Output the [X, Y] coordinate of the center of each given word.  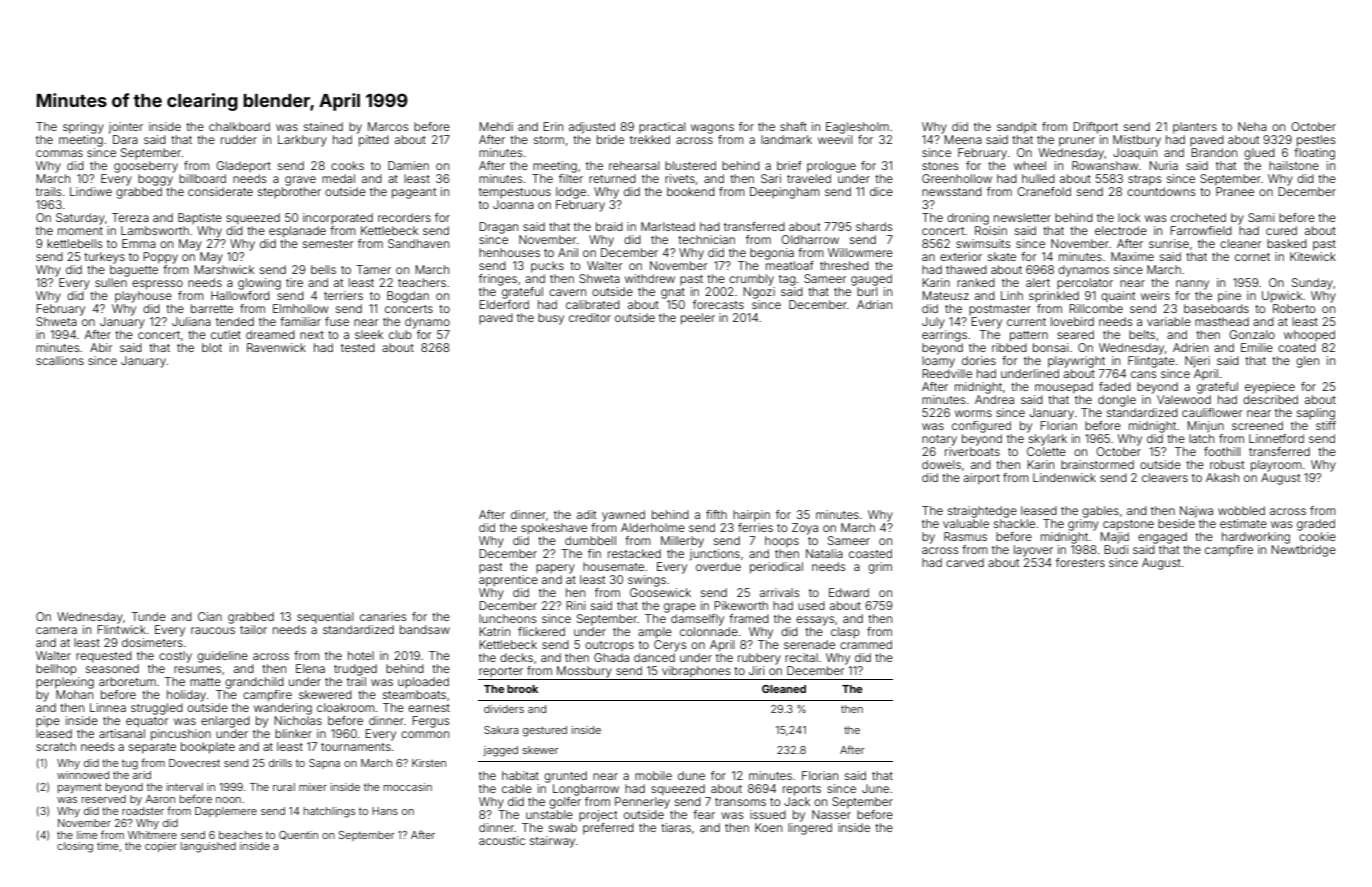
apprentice [508, 581]
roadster [143, 811]
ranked [976, 282]
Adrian [874, 304]
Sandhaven [418, 243]
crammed [866, 644]
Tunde [148, 616]
